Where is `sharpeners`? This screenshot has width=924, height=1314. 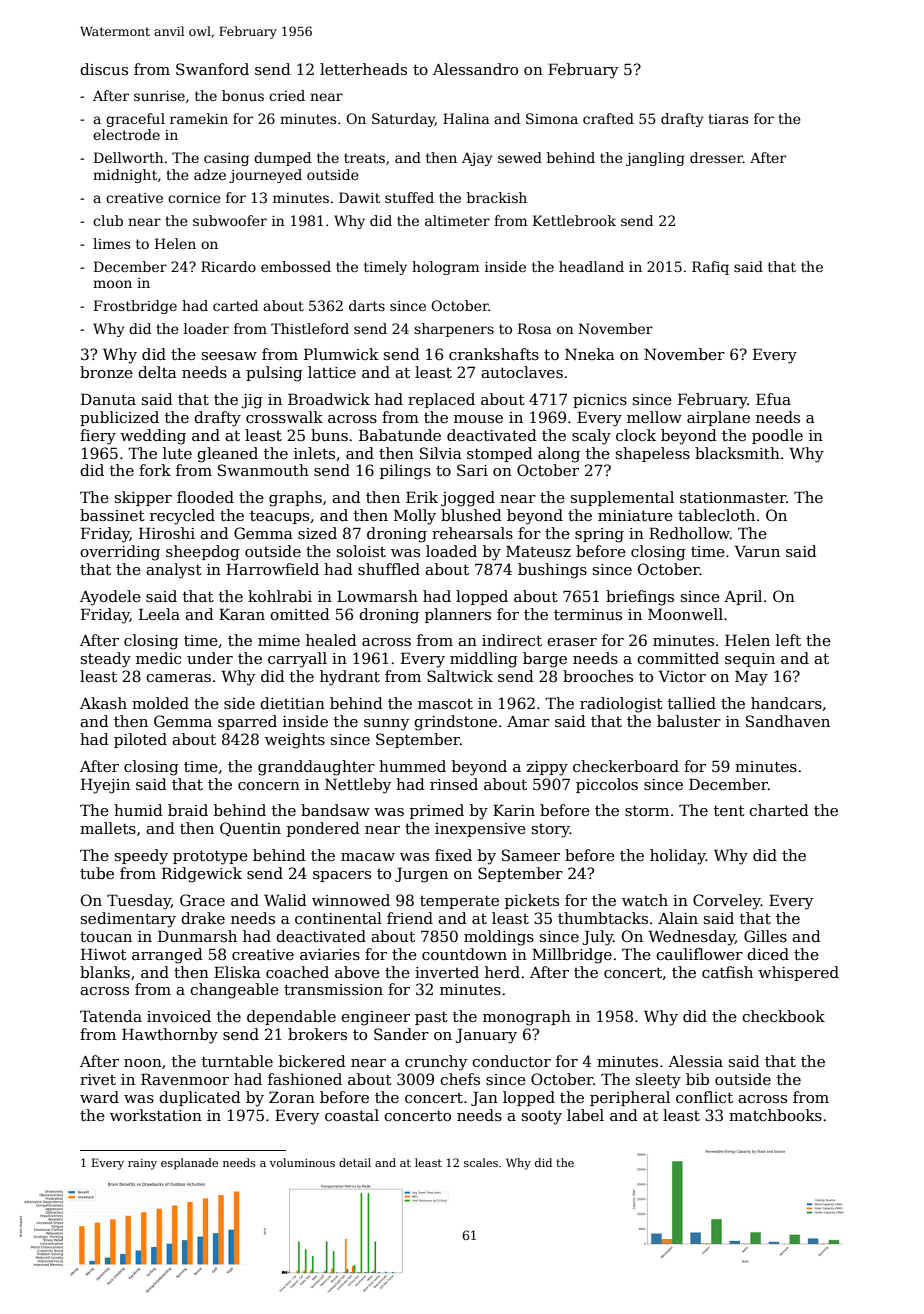
sharpeners is located at coordinates (454, 330).
